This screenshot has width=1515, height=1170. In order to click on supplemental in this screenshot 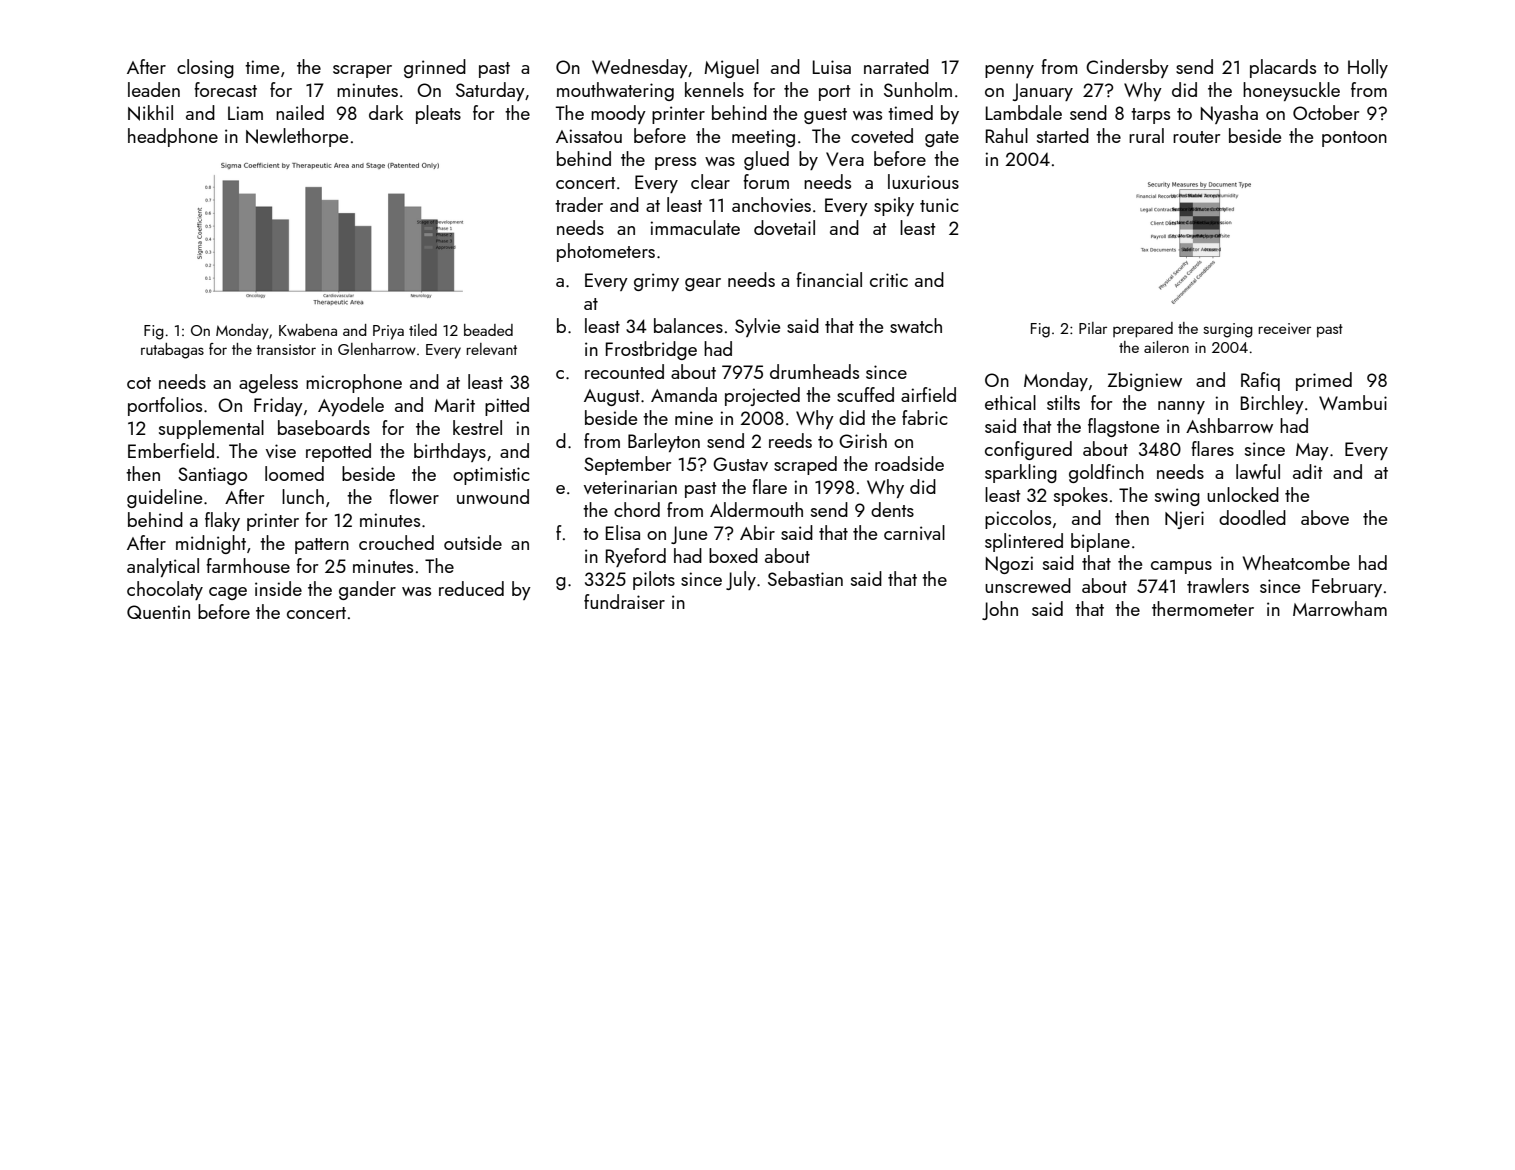, I will do `click(211, 429)`.
